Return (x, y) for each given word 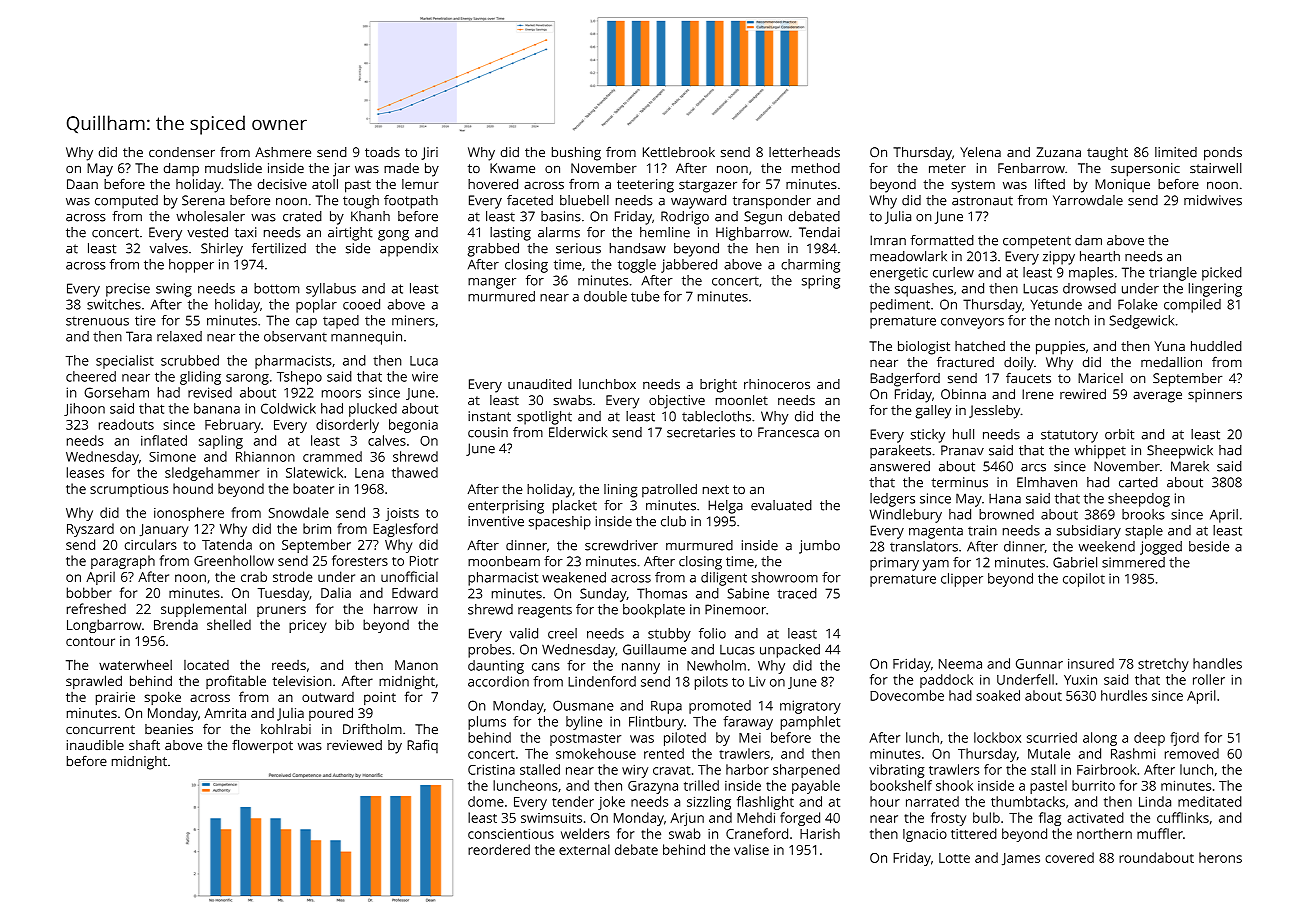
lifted (1050, 184)
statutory (1069, 436)
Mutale (1049, 753)
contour (90, 641)
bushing (576, 154)
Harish (820, 833)
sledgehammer (212, 474)
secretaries (701, 432)
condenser (182, 152)
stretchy (1163, 665)
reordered (499, 849)
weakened (574, 577)
